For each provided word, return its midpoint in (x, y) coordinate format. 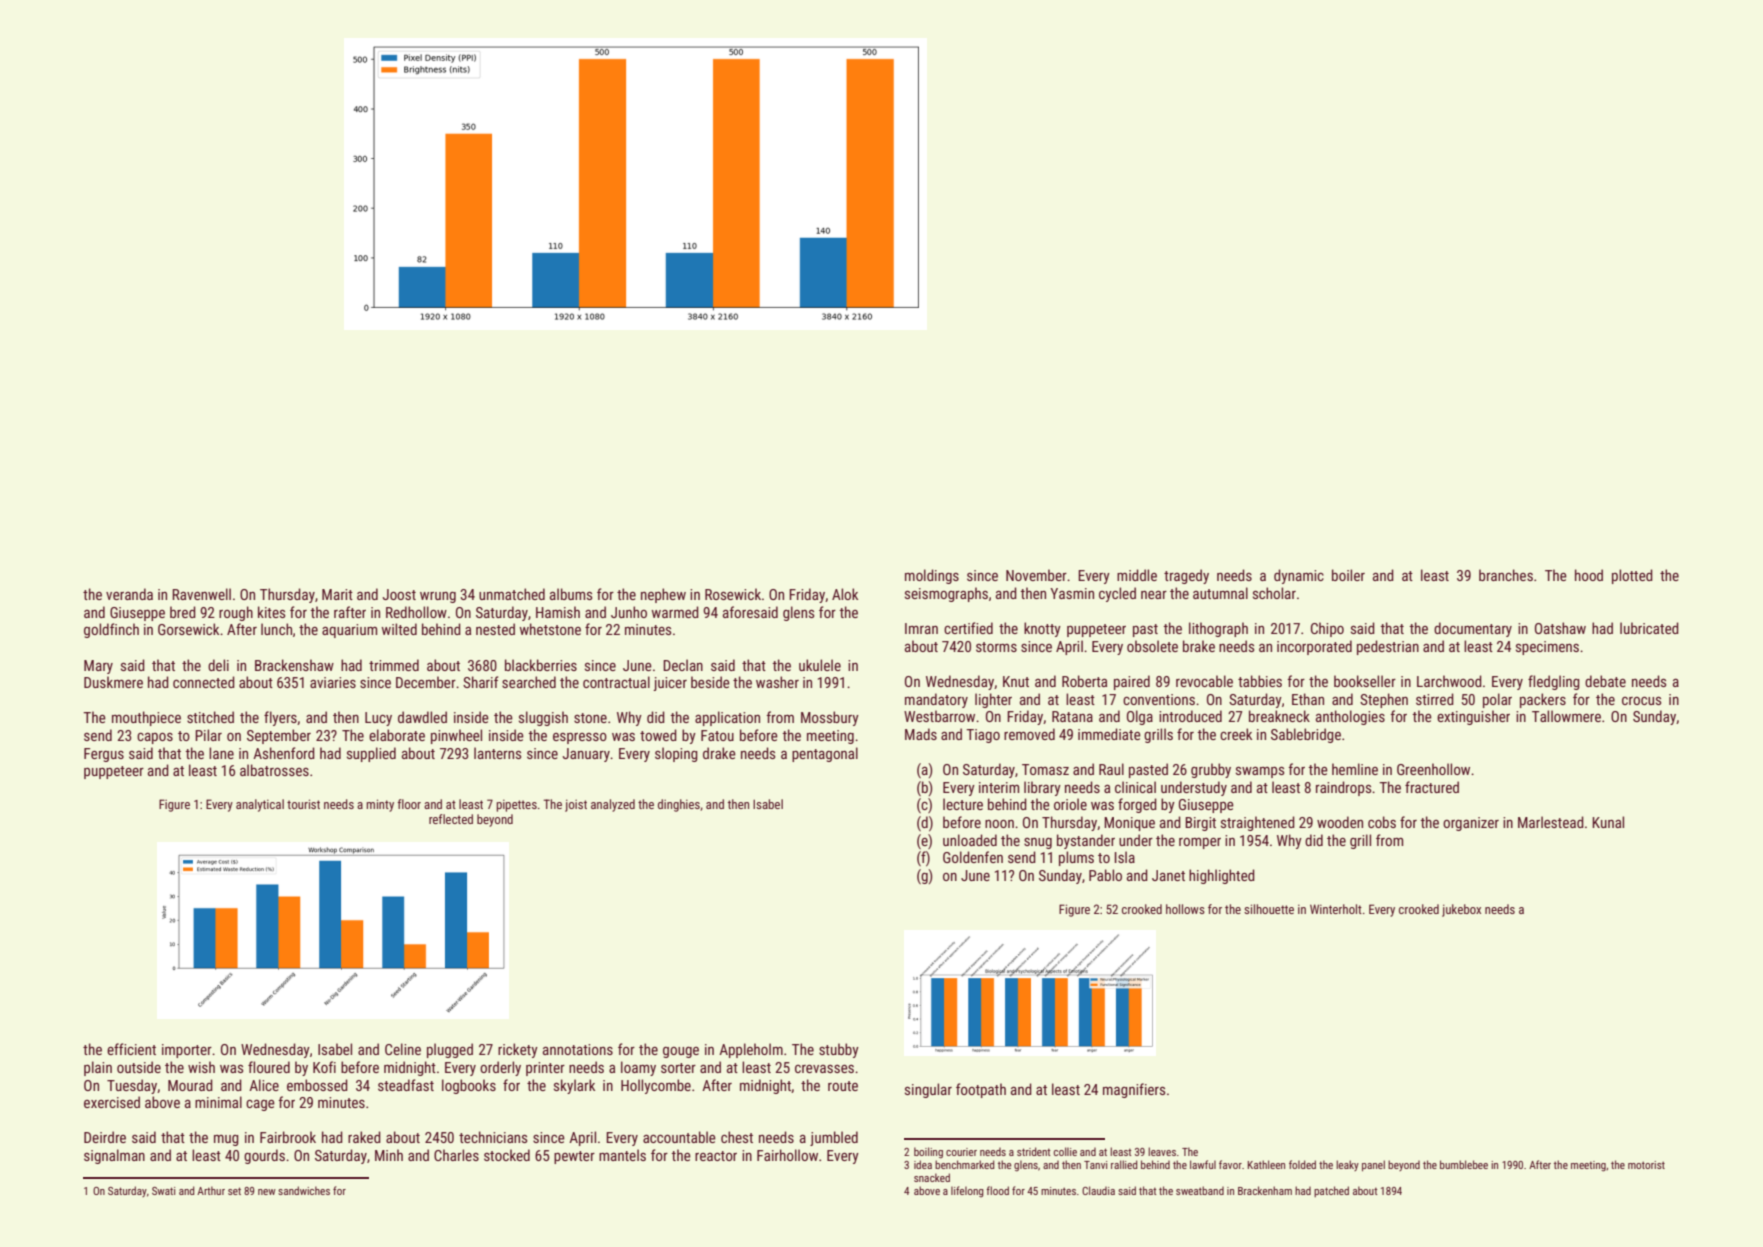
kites (271, 612)
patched (1331, 1191)
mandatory (936, 700)
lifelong (967, 1191)
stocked (507, 1155)
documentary (1473, 629)
